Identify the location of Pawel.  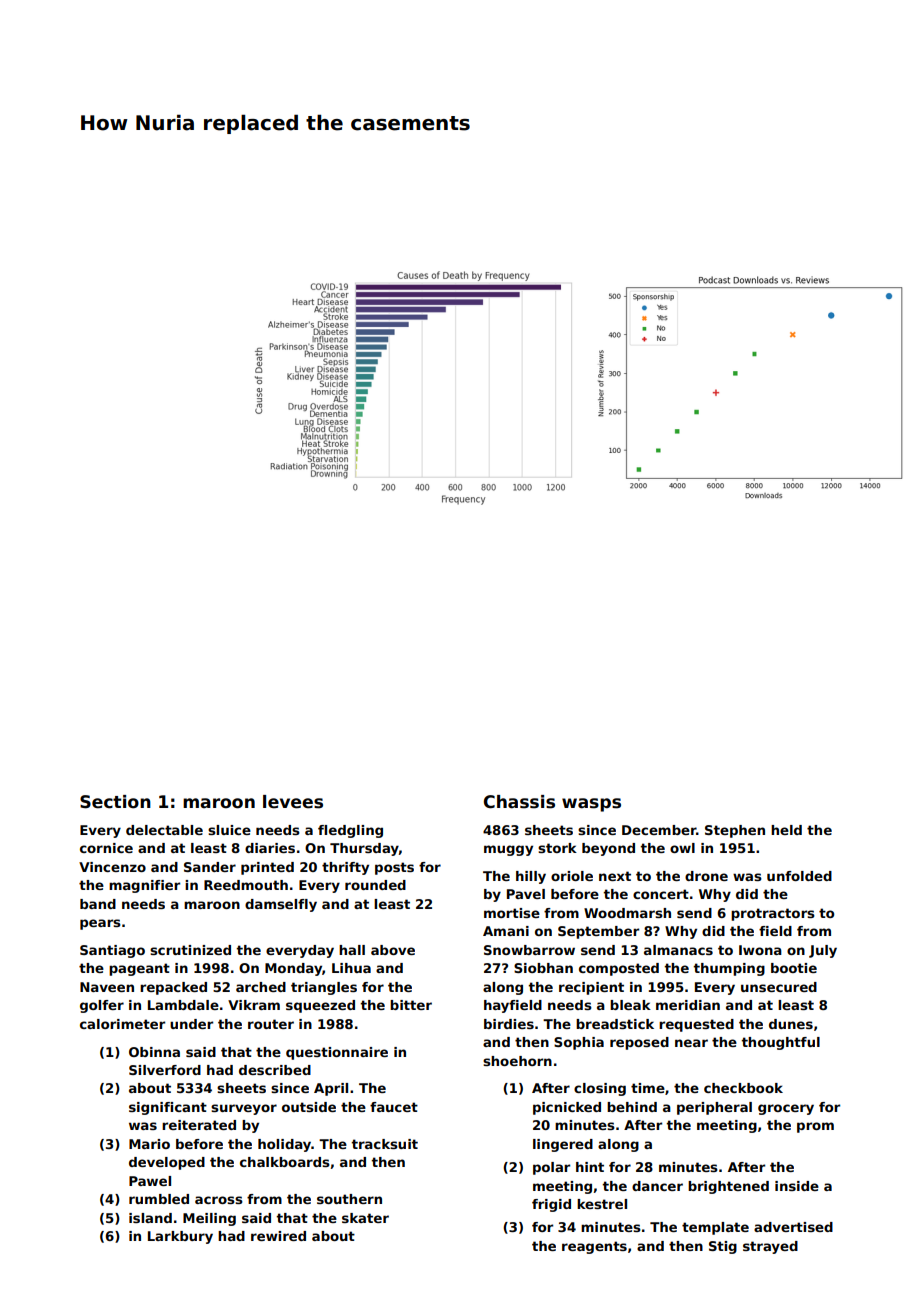
(150, 1181).
